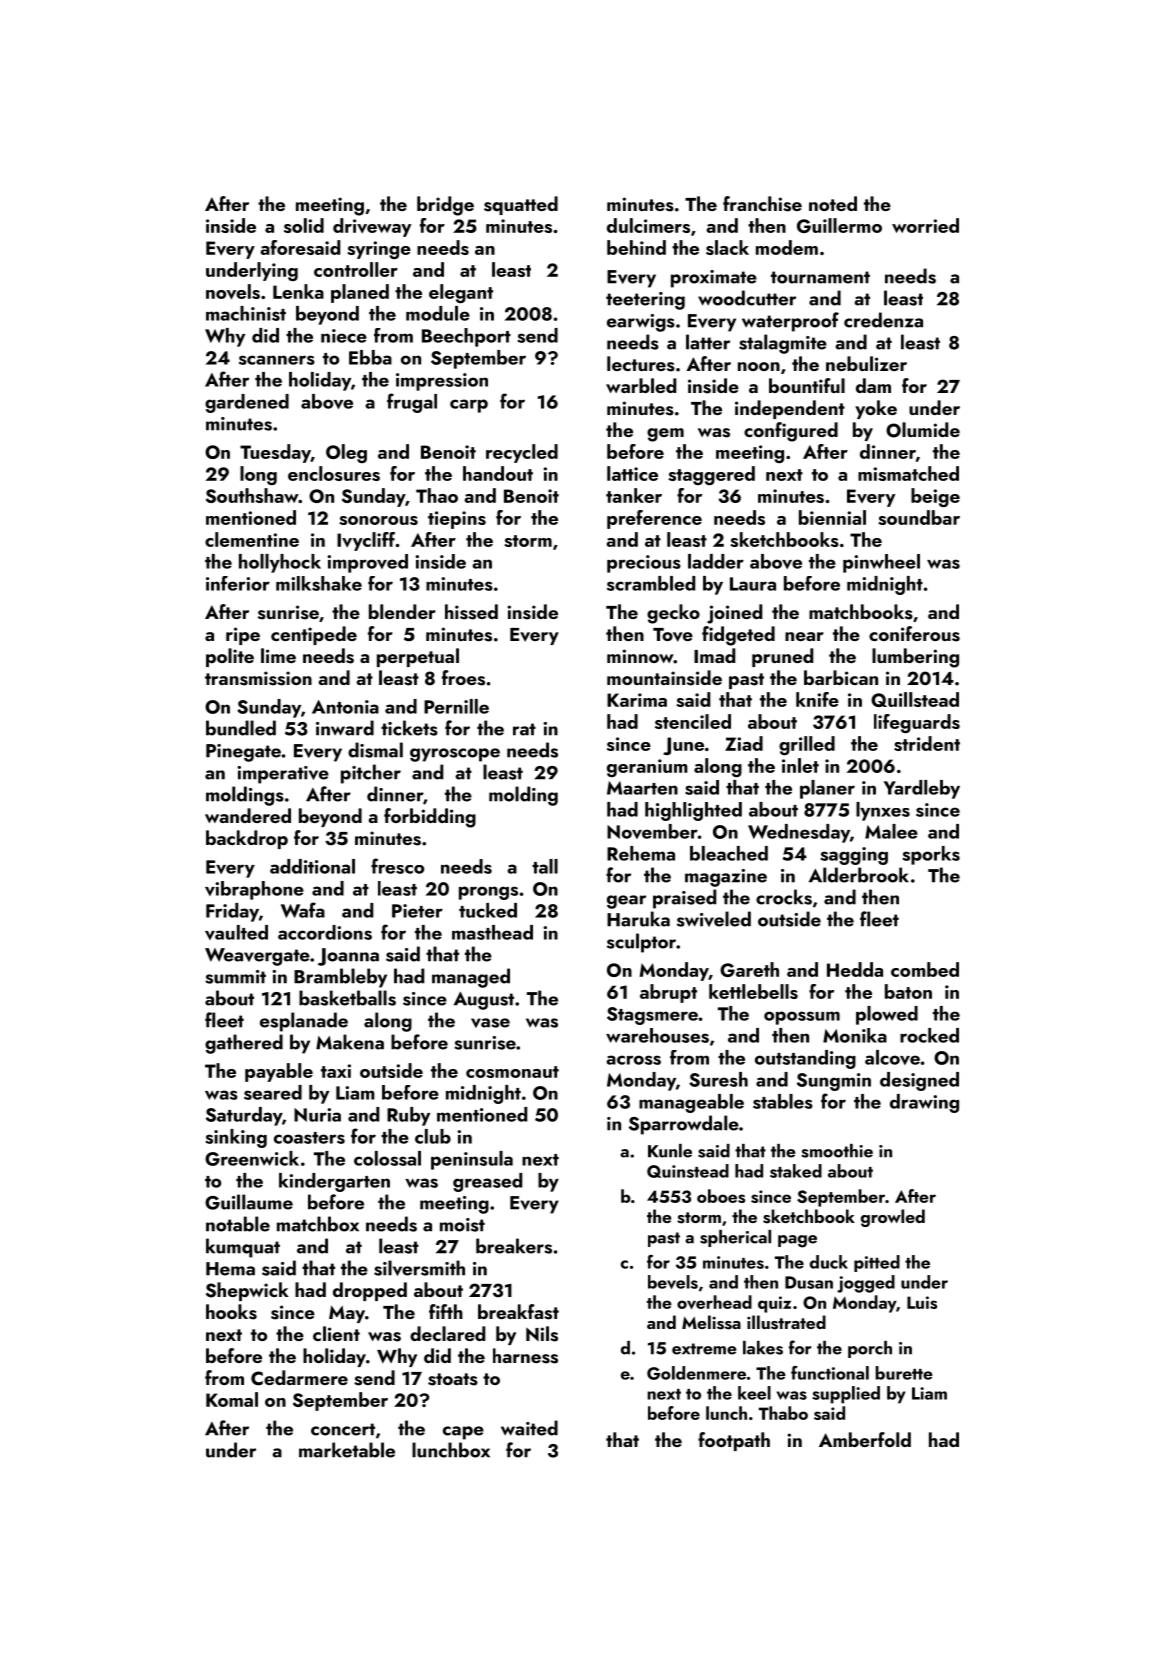  I want to click on preference, so click(654, 519).
